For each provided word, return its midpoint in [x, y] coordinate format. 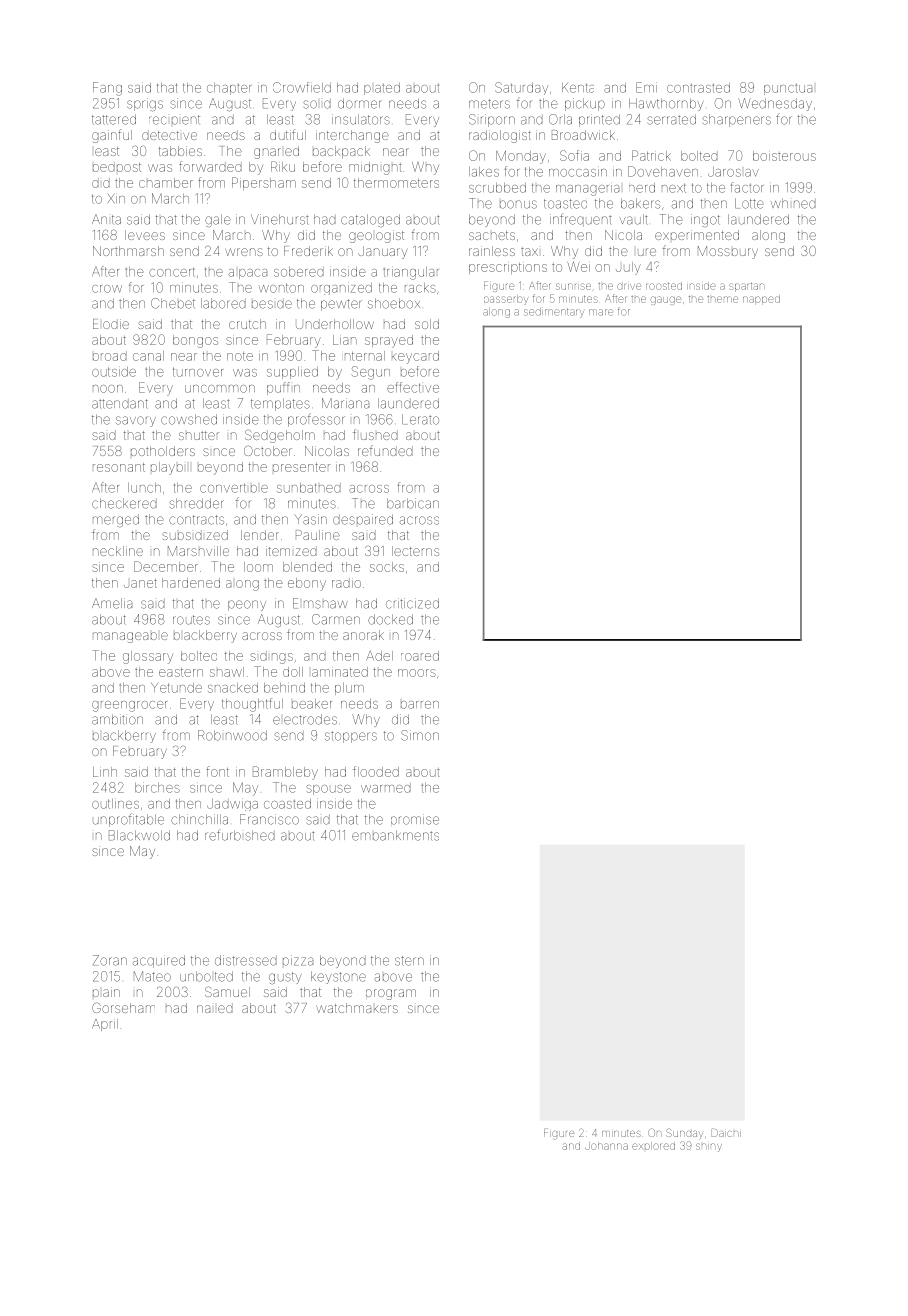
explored [653, 1146]
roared [420, 656]
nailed [215, 1008]
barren [420, 705]
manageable [130, 637]
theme [722, 299]
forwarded [210, 166]
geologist [376, 236]
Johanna [606, 1146]
